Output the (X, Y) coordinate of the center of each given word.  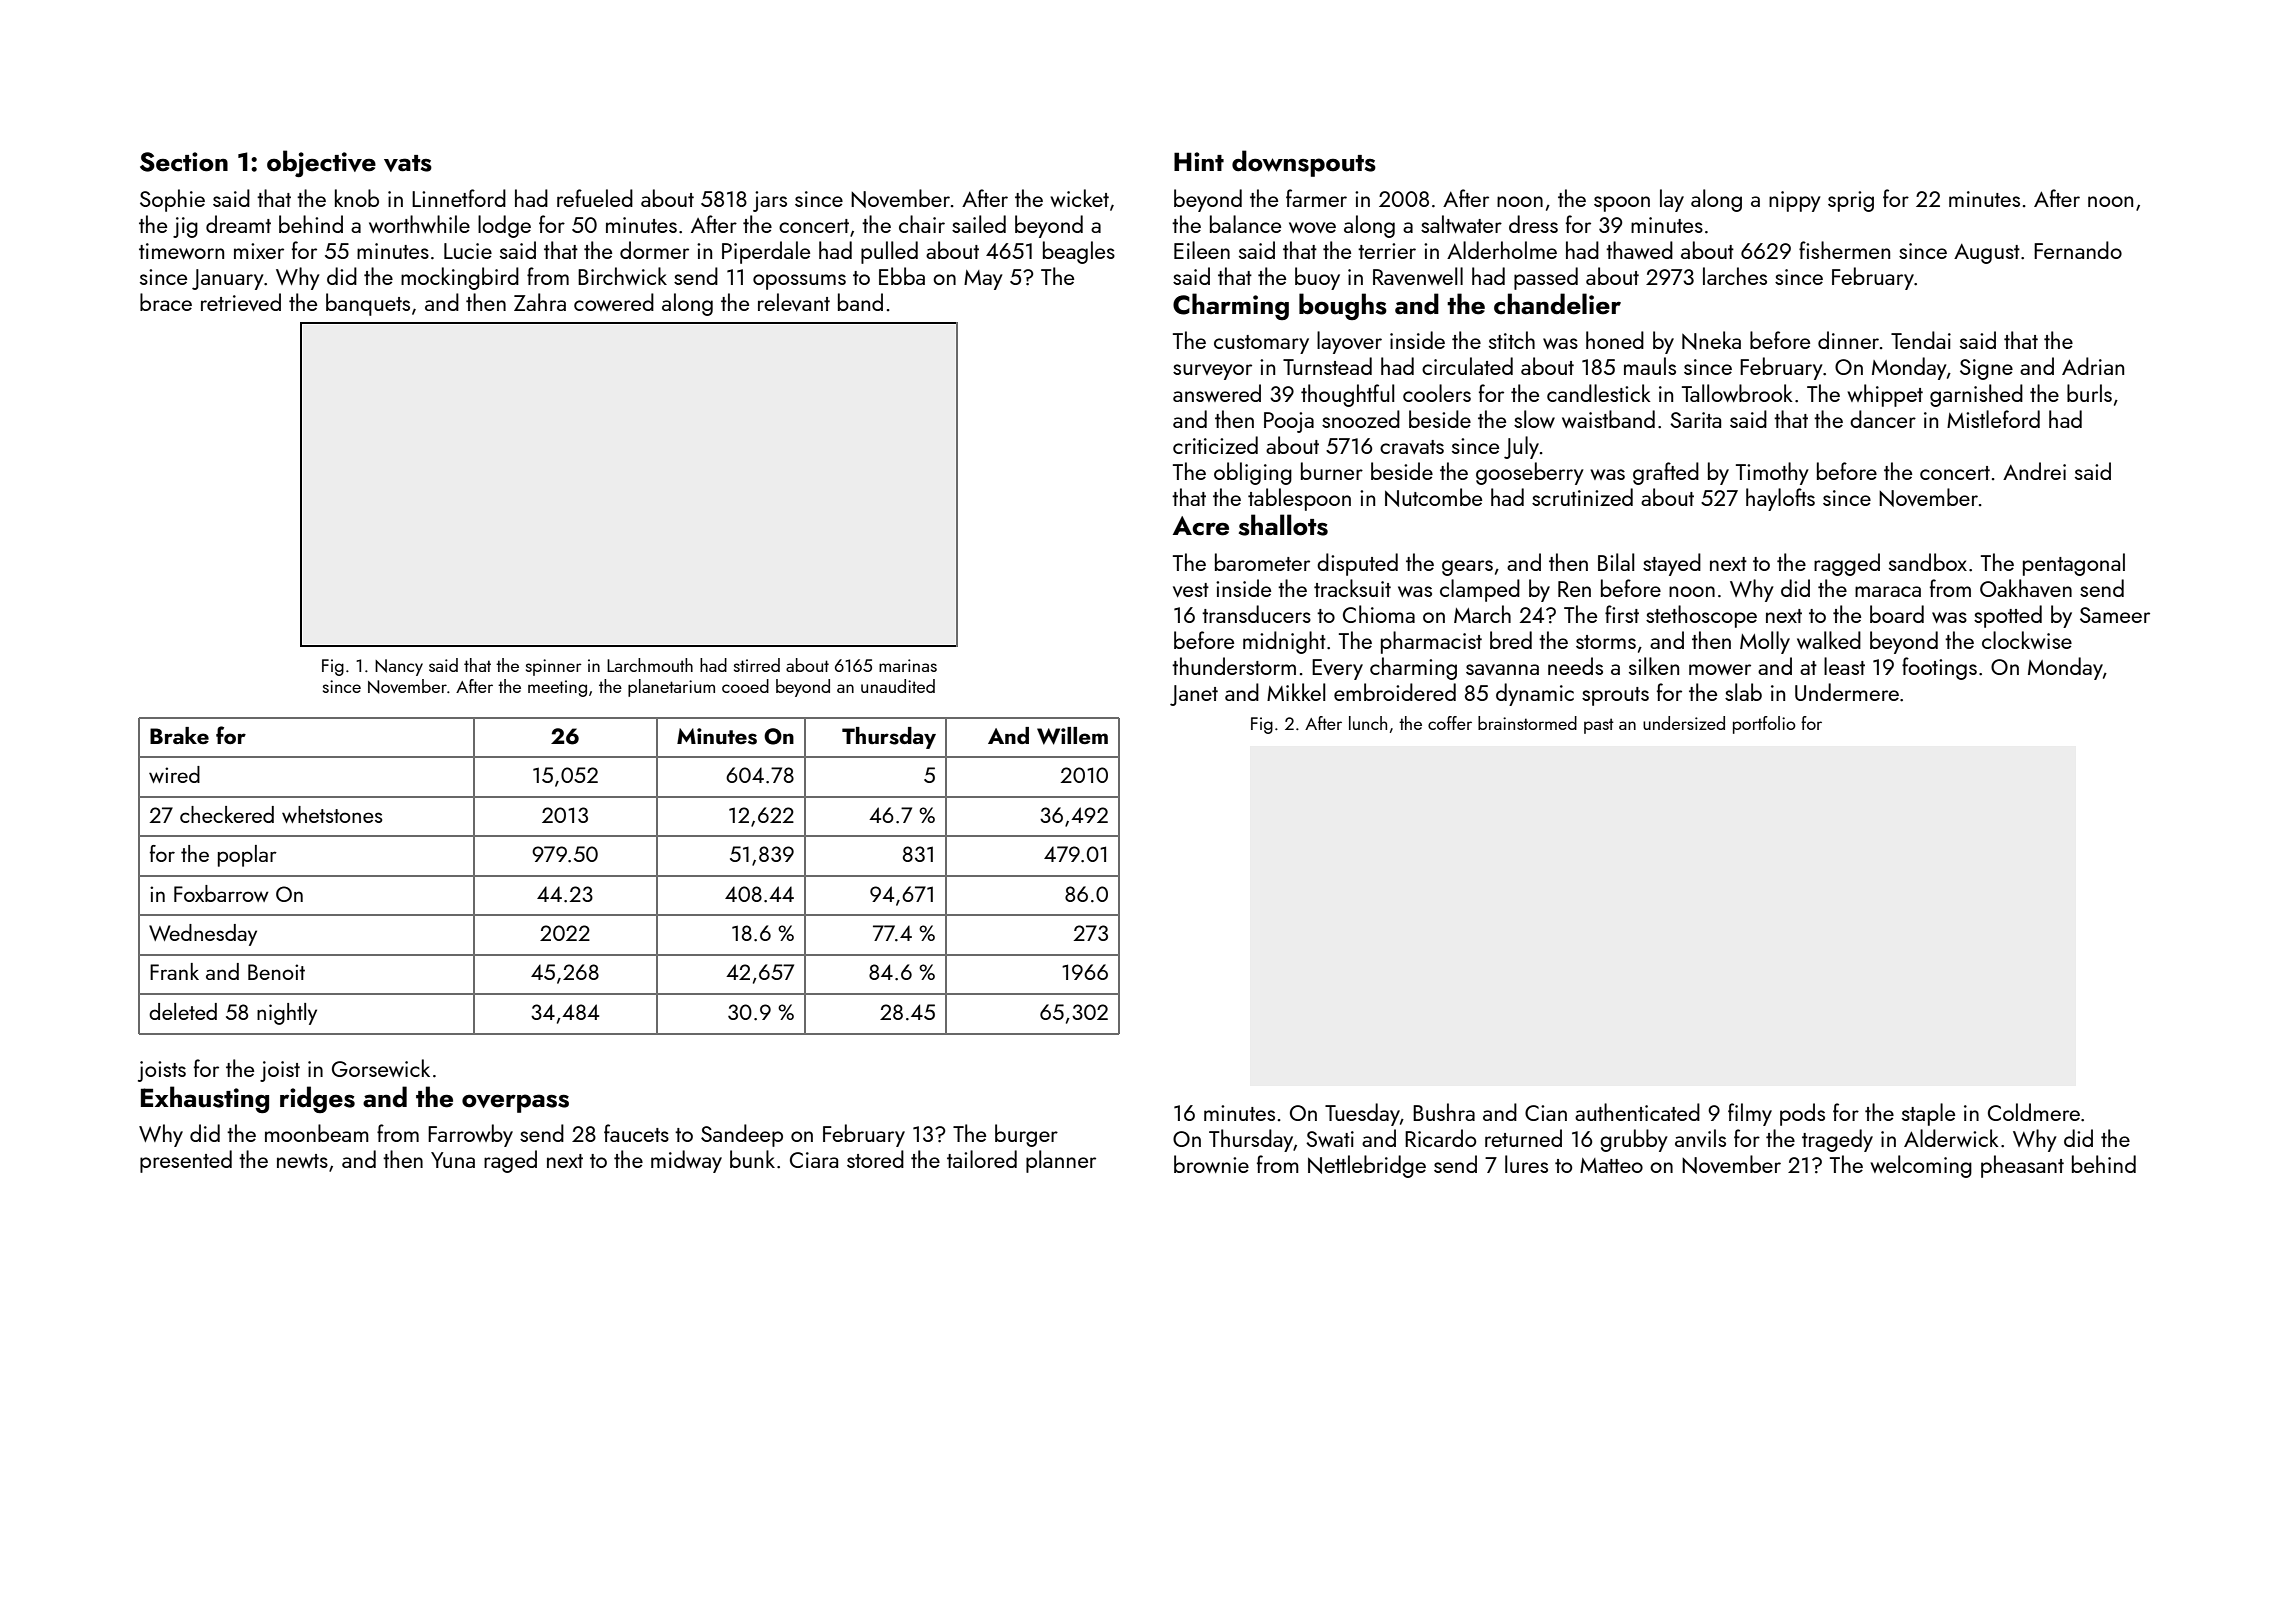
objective (321, 163)
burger (1026, 1135)
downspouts (1304, 163)
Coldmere (2034, 1112)
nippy (1795, 201)
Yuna (453, 1160)
